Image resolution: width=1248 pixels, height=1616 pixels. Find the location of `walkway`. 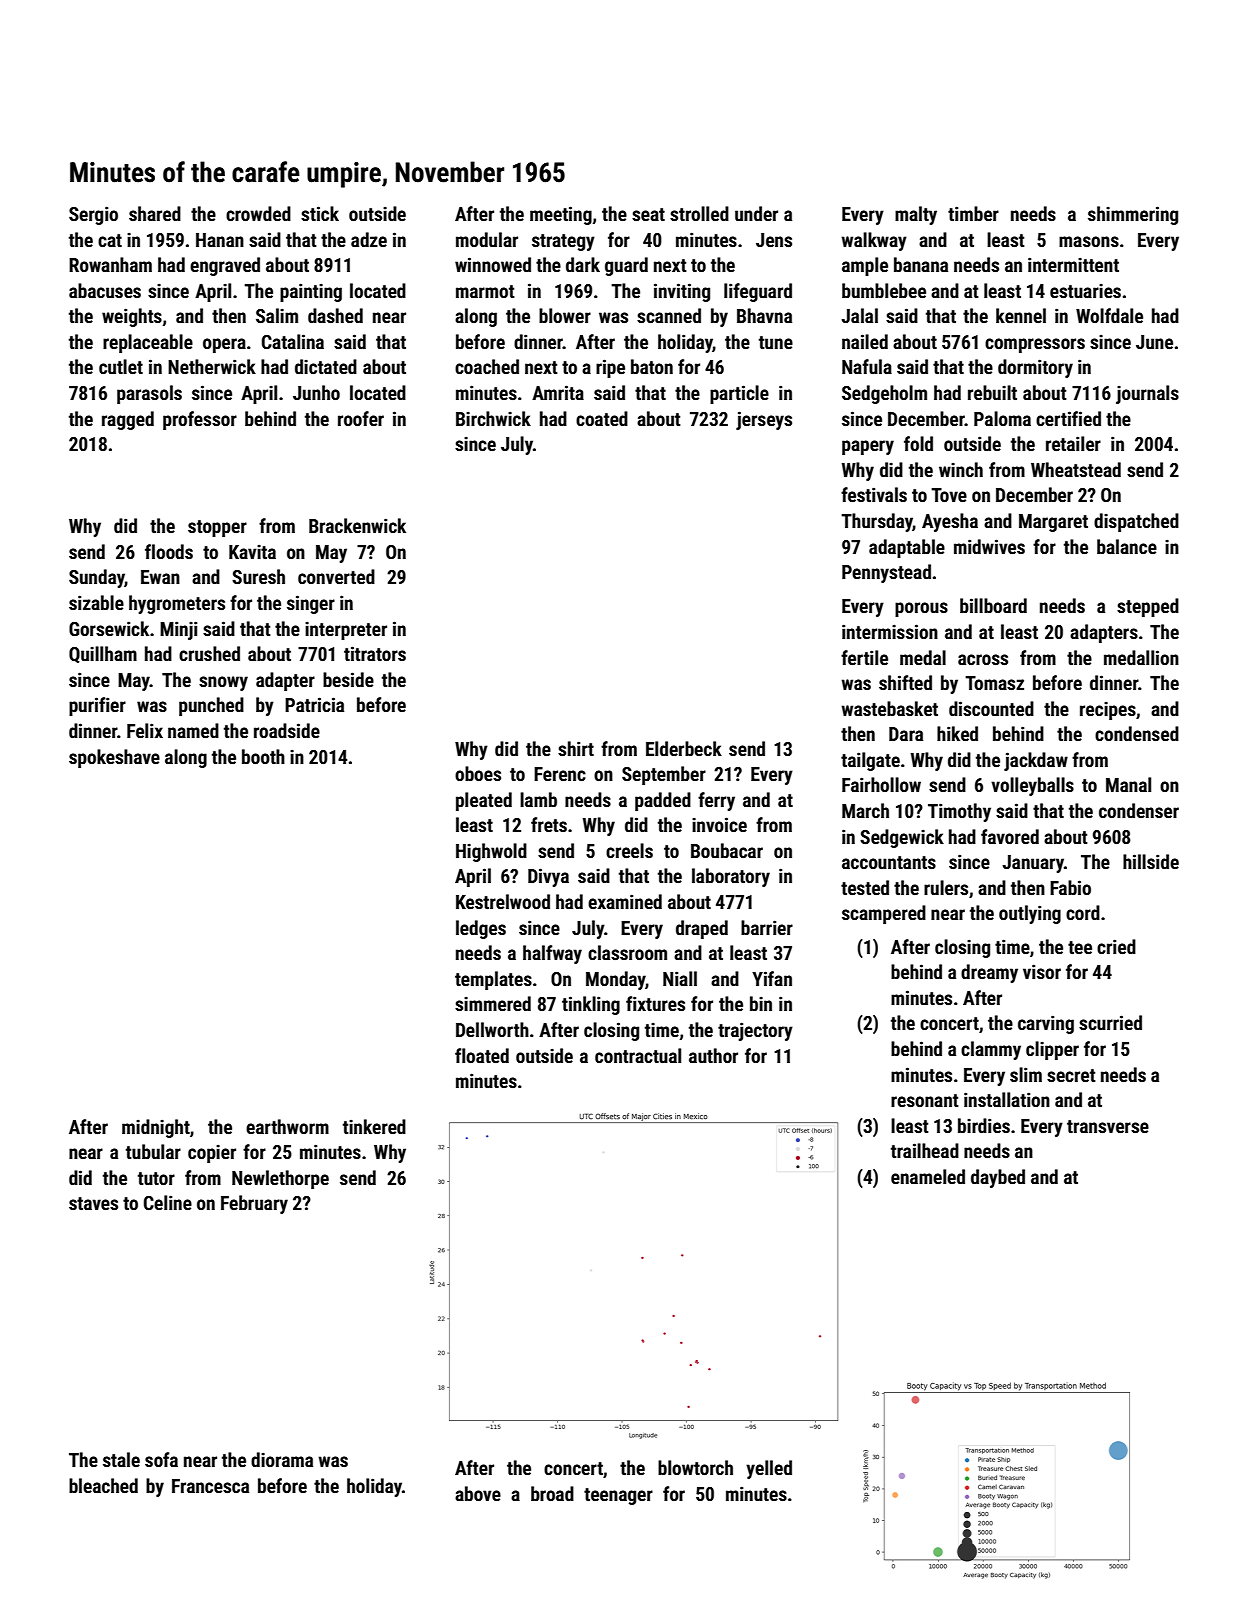

walkway is located at coordinates (874, 241).
